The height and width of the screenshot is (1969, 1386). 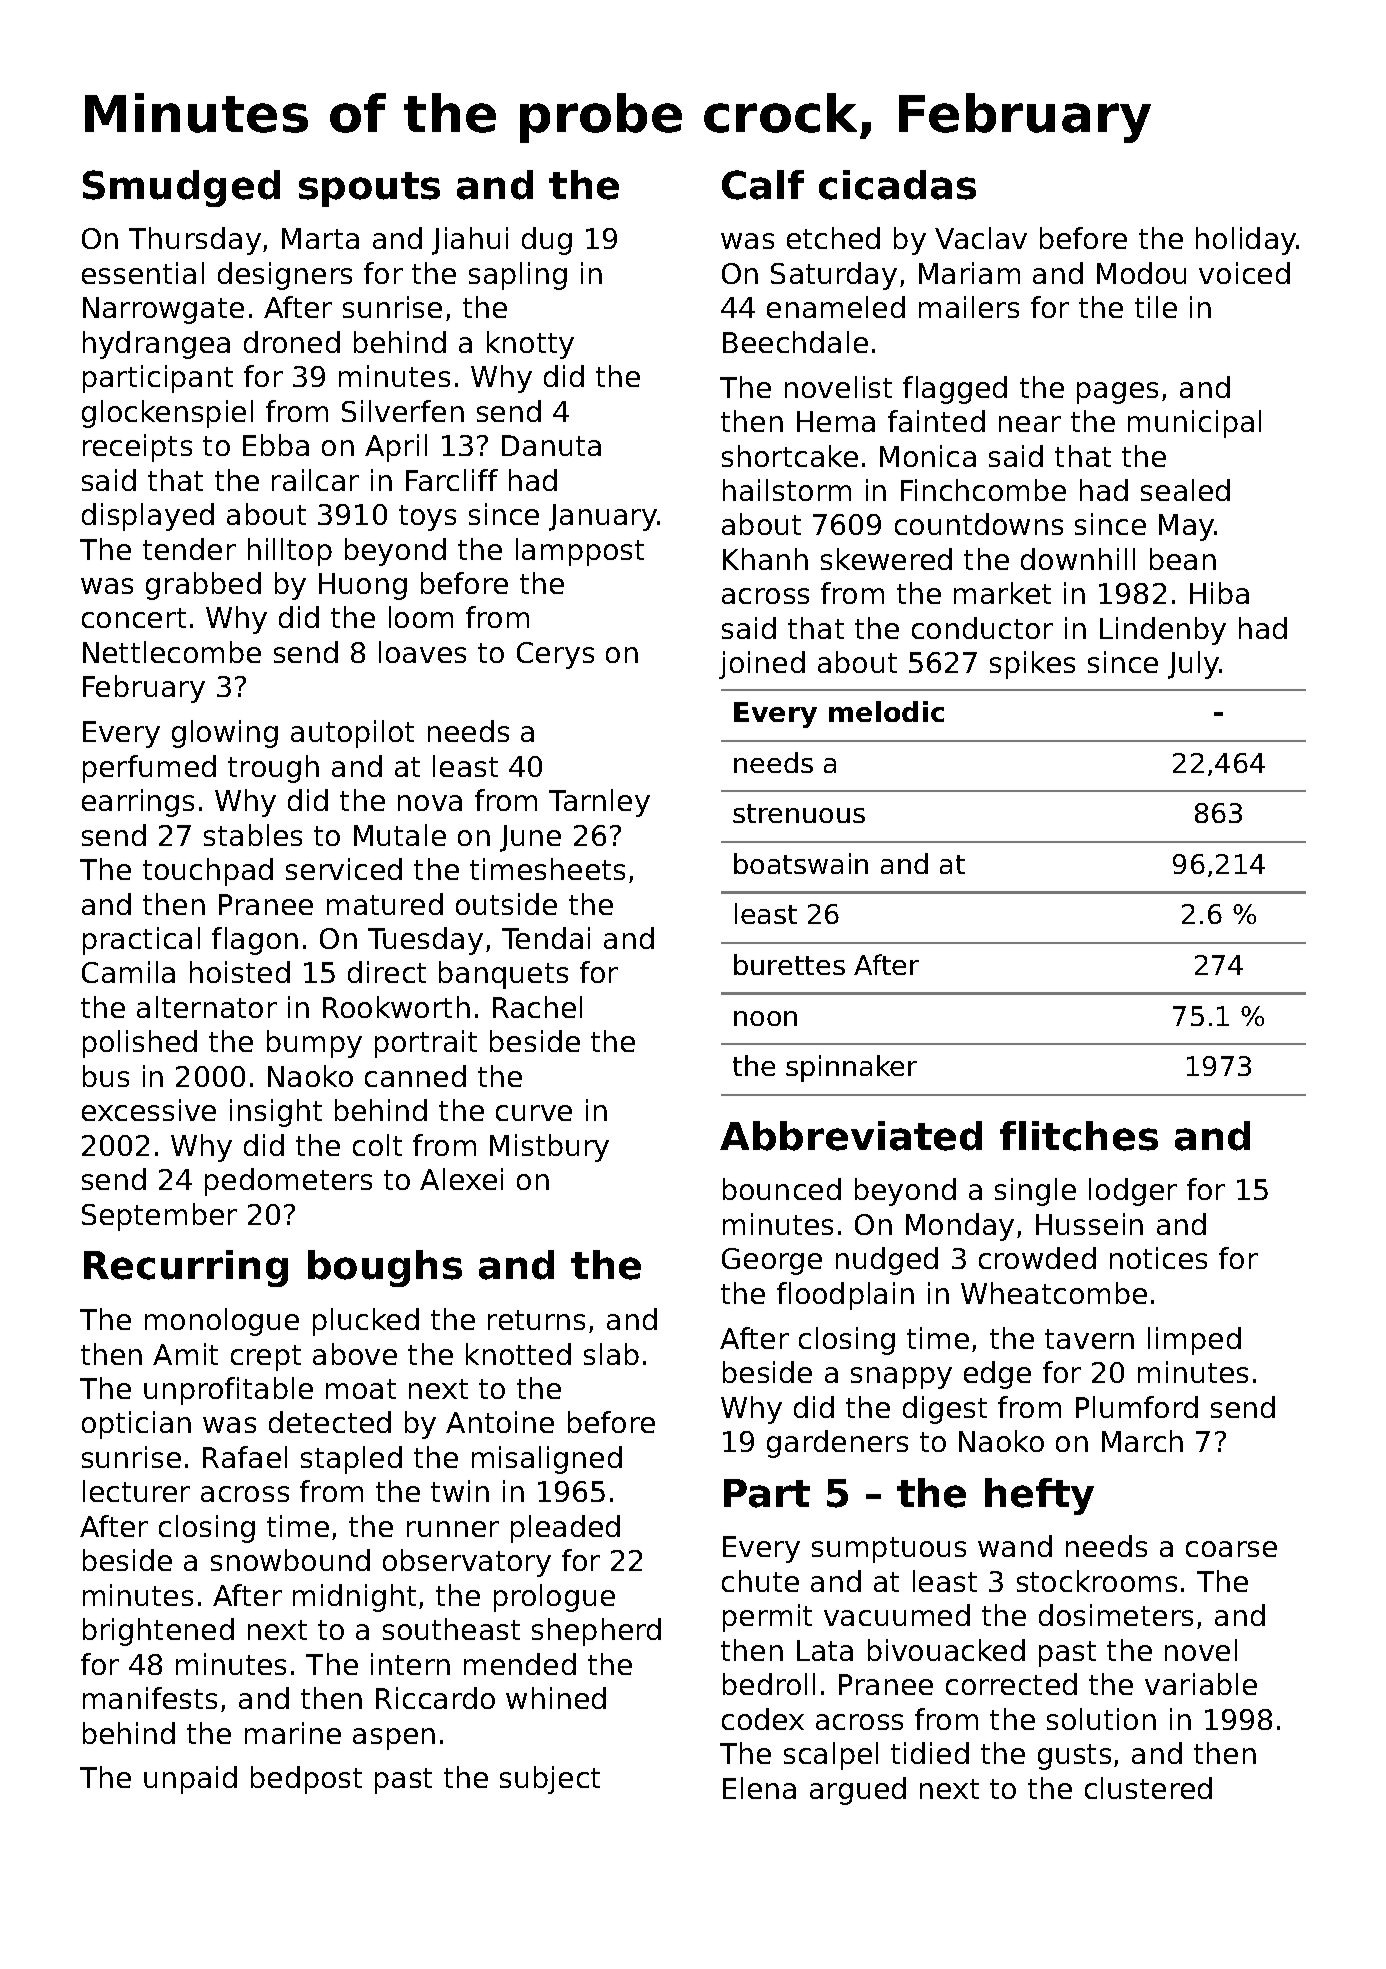 I want to click on touchpad, so click(x=208, y=872).
